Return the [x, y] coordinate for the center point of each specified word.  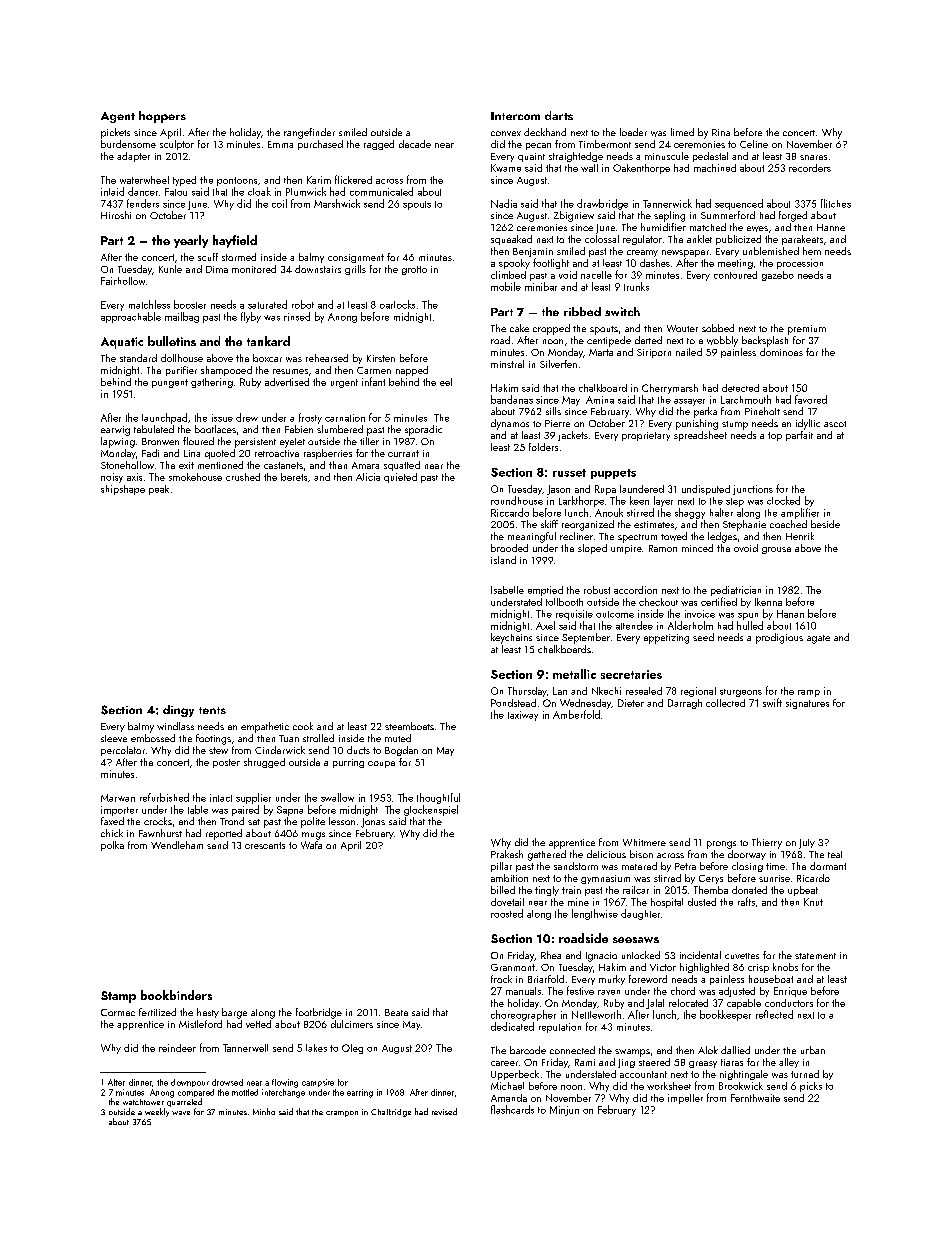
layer [663, 501]
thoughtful [438, 798]
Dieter [631, 703]
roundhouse [517, 500]
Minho [264, 1111]
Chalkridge [391, 1113]
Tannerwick [667, 203]
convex [506, 133]
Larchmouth [746, 399]
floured [198, 441]
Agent [118, 117]
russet [569, 473]
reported [224, 834]
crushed [243, 477]
